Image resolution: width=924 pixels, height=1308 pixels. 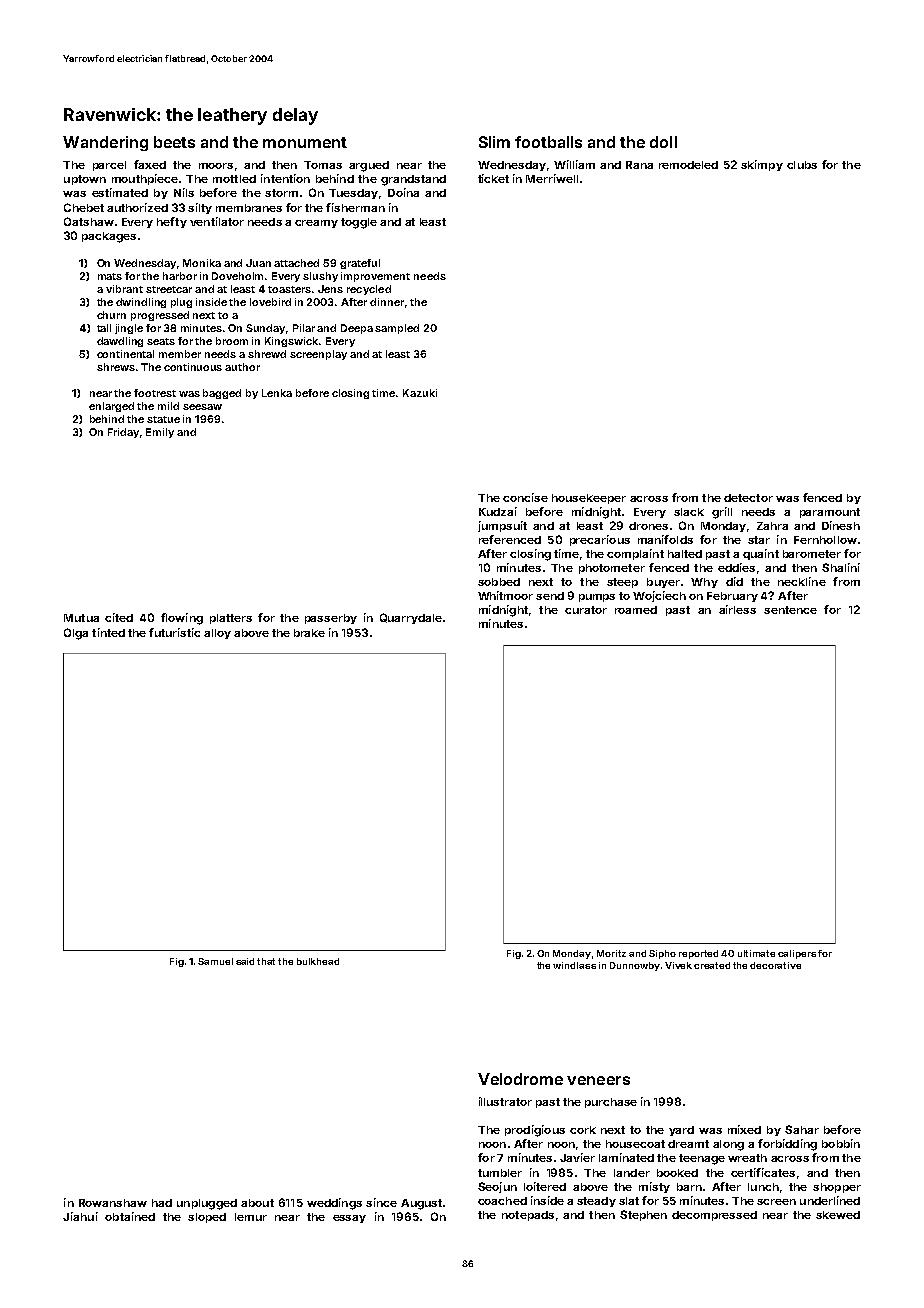 What do you see at coordinates (797, 954) in the document?
I see `calipers` at bounding box center [797, 954].
